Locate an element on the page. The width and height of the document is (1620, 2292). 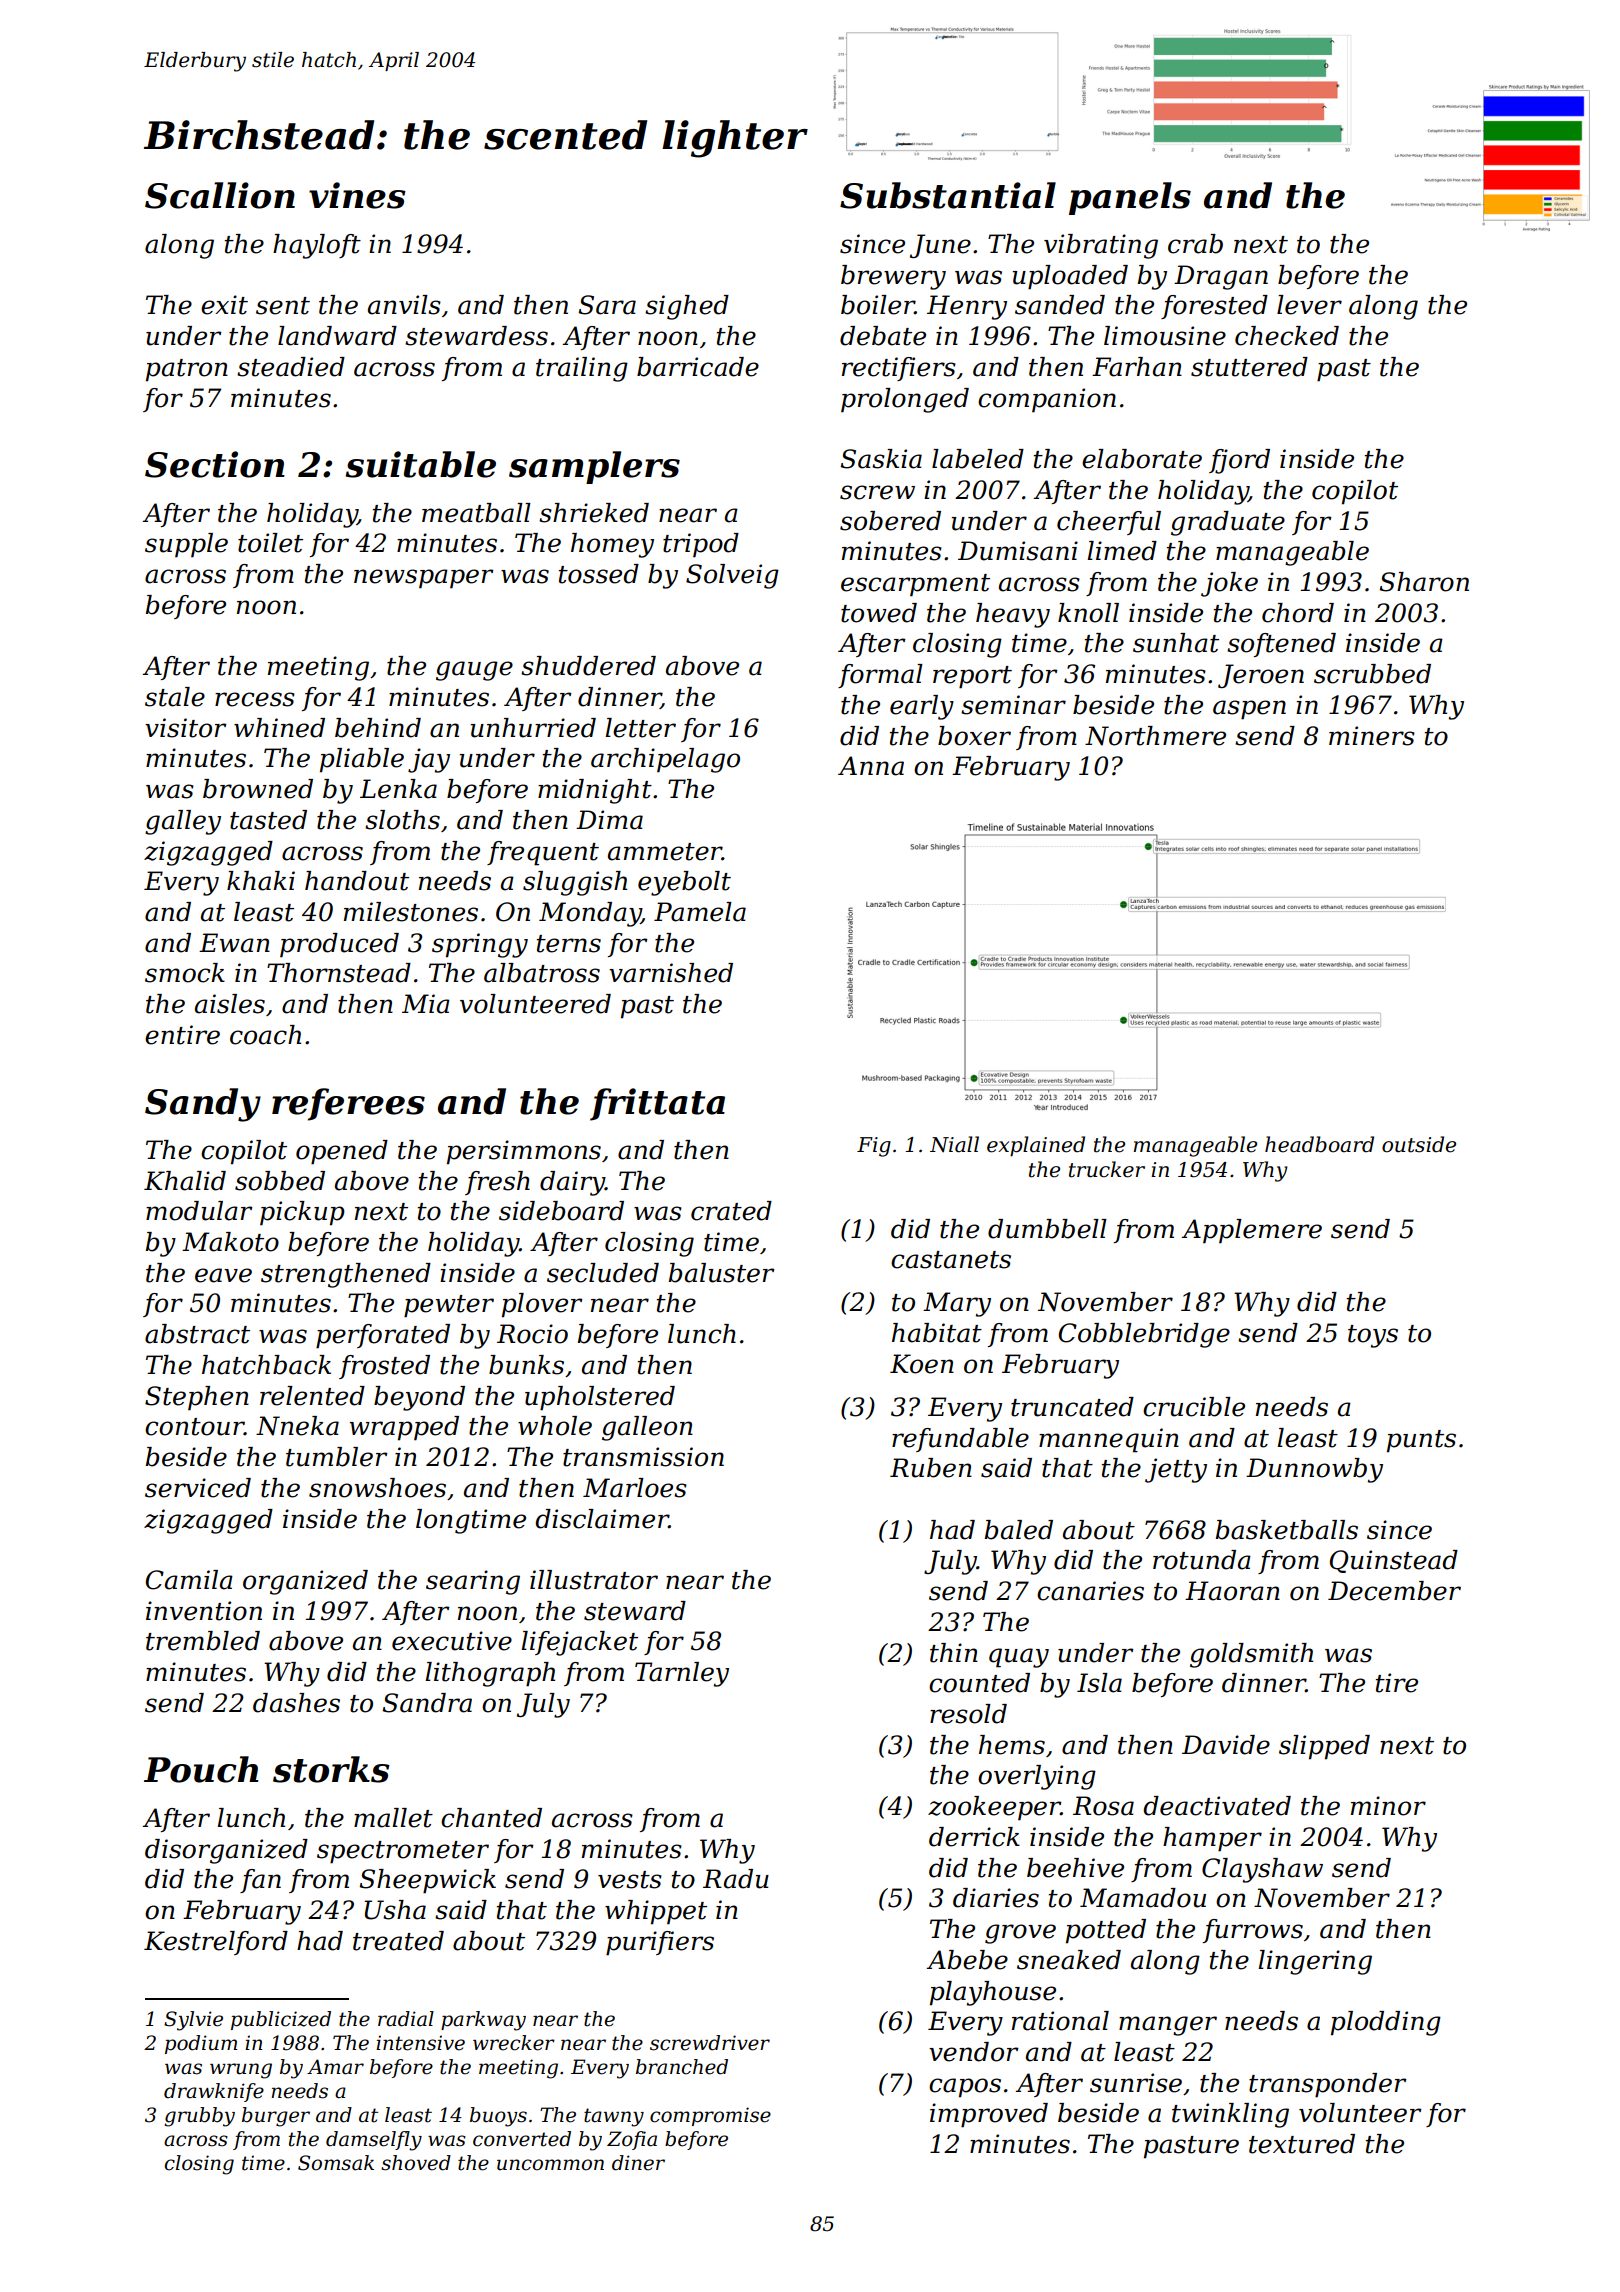
tawny is located at coordinates (614, 2117).
